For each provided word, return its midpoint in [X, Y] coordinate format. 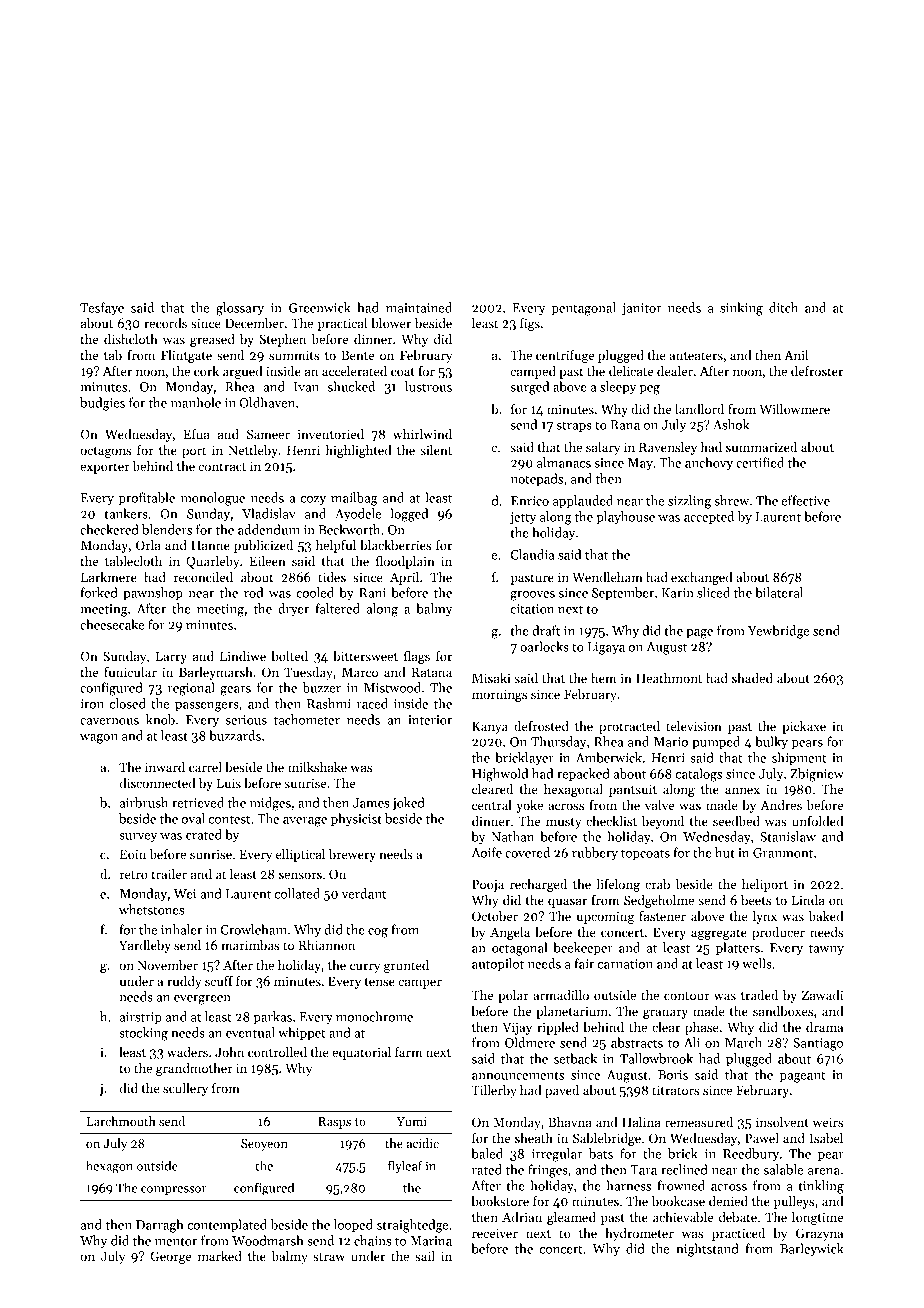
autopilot [498, 964]
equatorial [361, 1053]
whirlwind [422, 434]
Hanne [210, 545]
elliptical [300, 855]
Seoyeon [264, 1145]
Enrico [530, 501]
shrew [732, 500]
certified [760, 462]
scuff [219, 981]
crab [657, 884]
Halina [641, 1122]
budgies [102, 404]
